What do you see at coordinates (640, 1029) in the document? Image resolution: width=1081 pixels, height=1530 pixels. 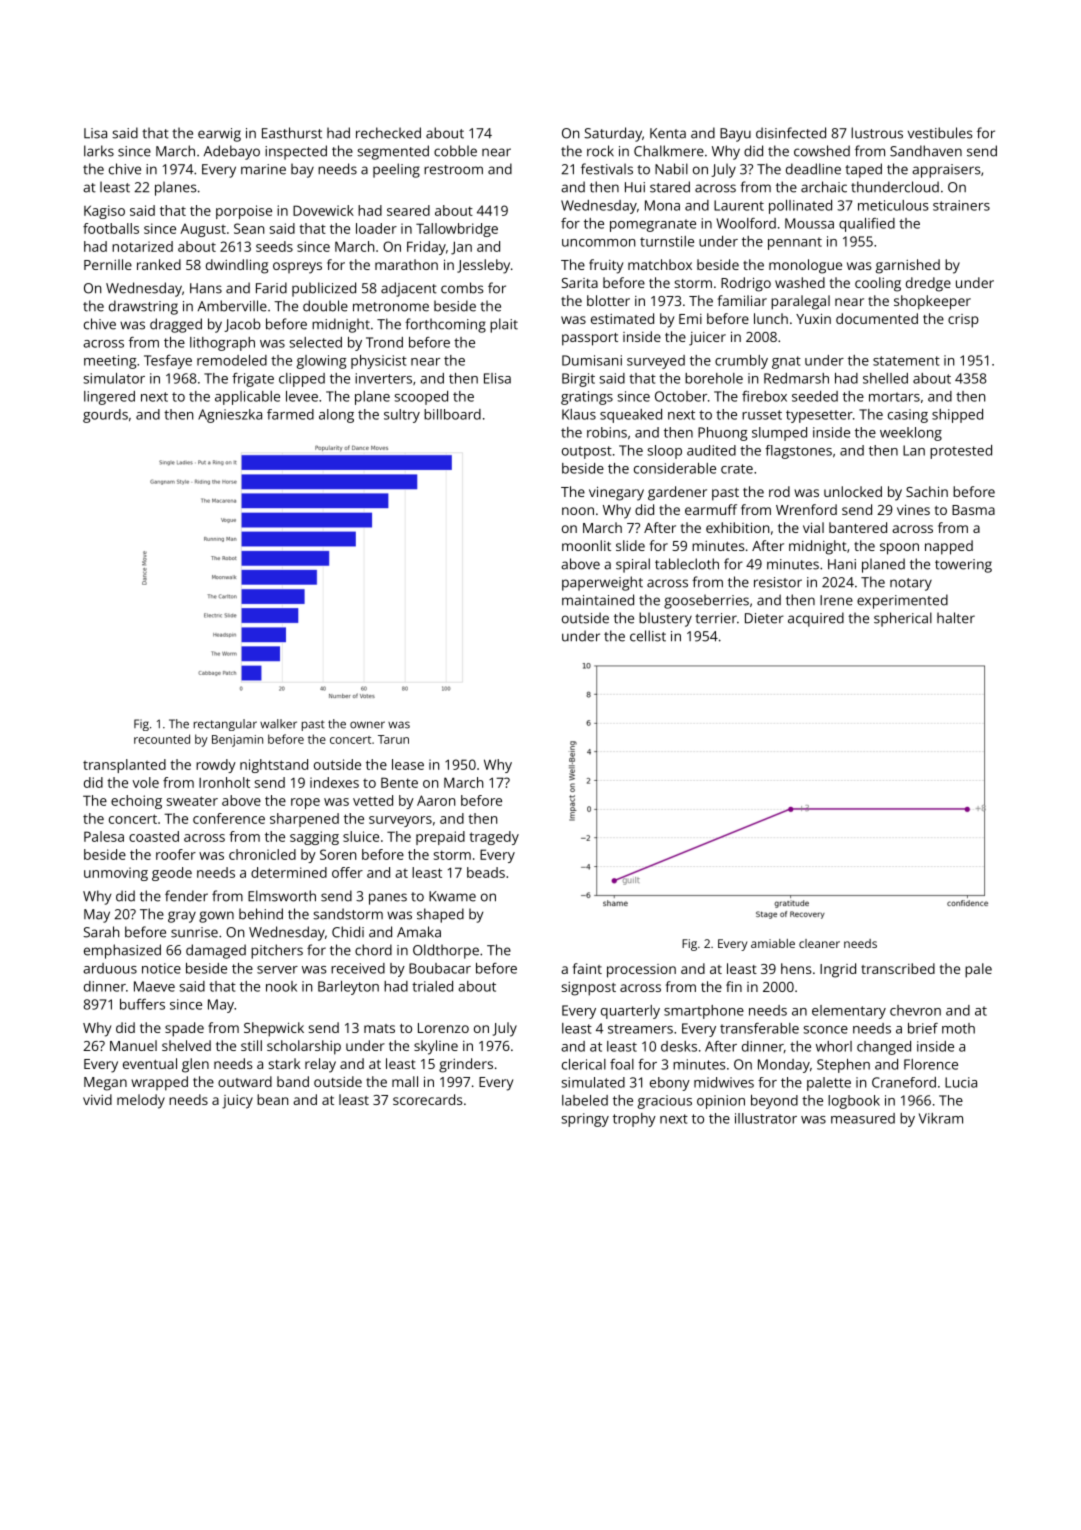 I see `streamers` at bounding box center [640, 1029].
